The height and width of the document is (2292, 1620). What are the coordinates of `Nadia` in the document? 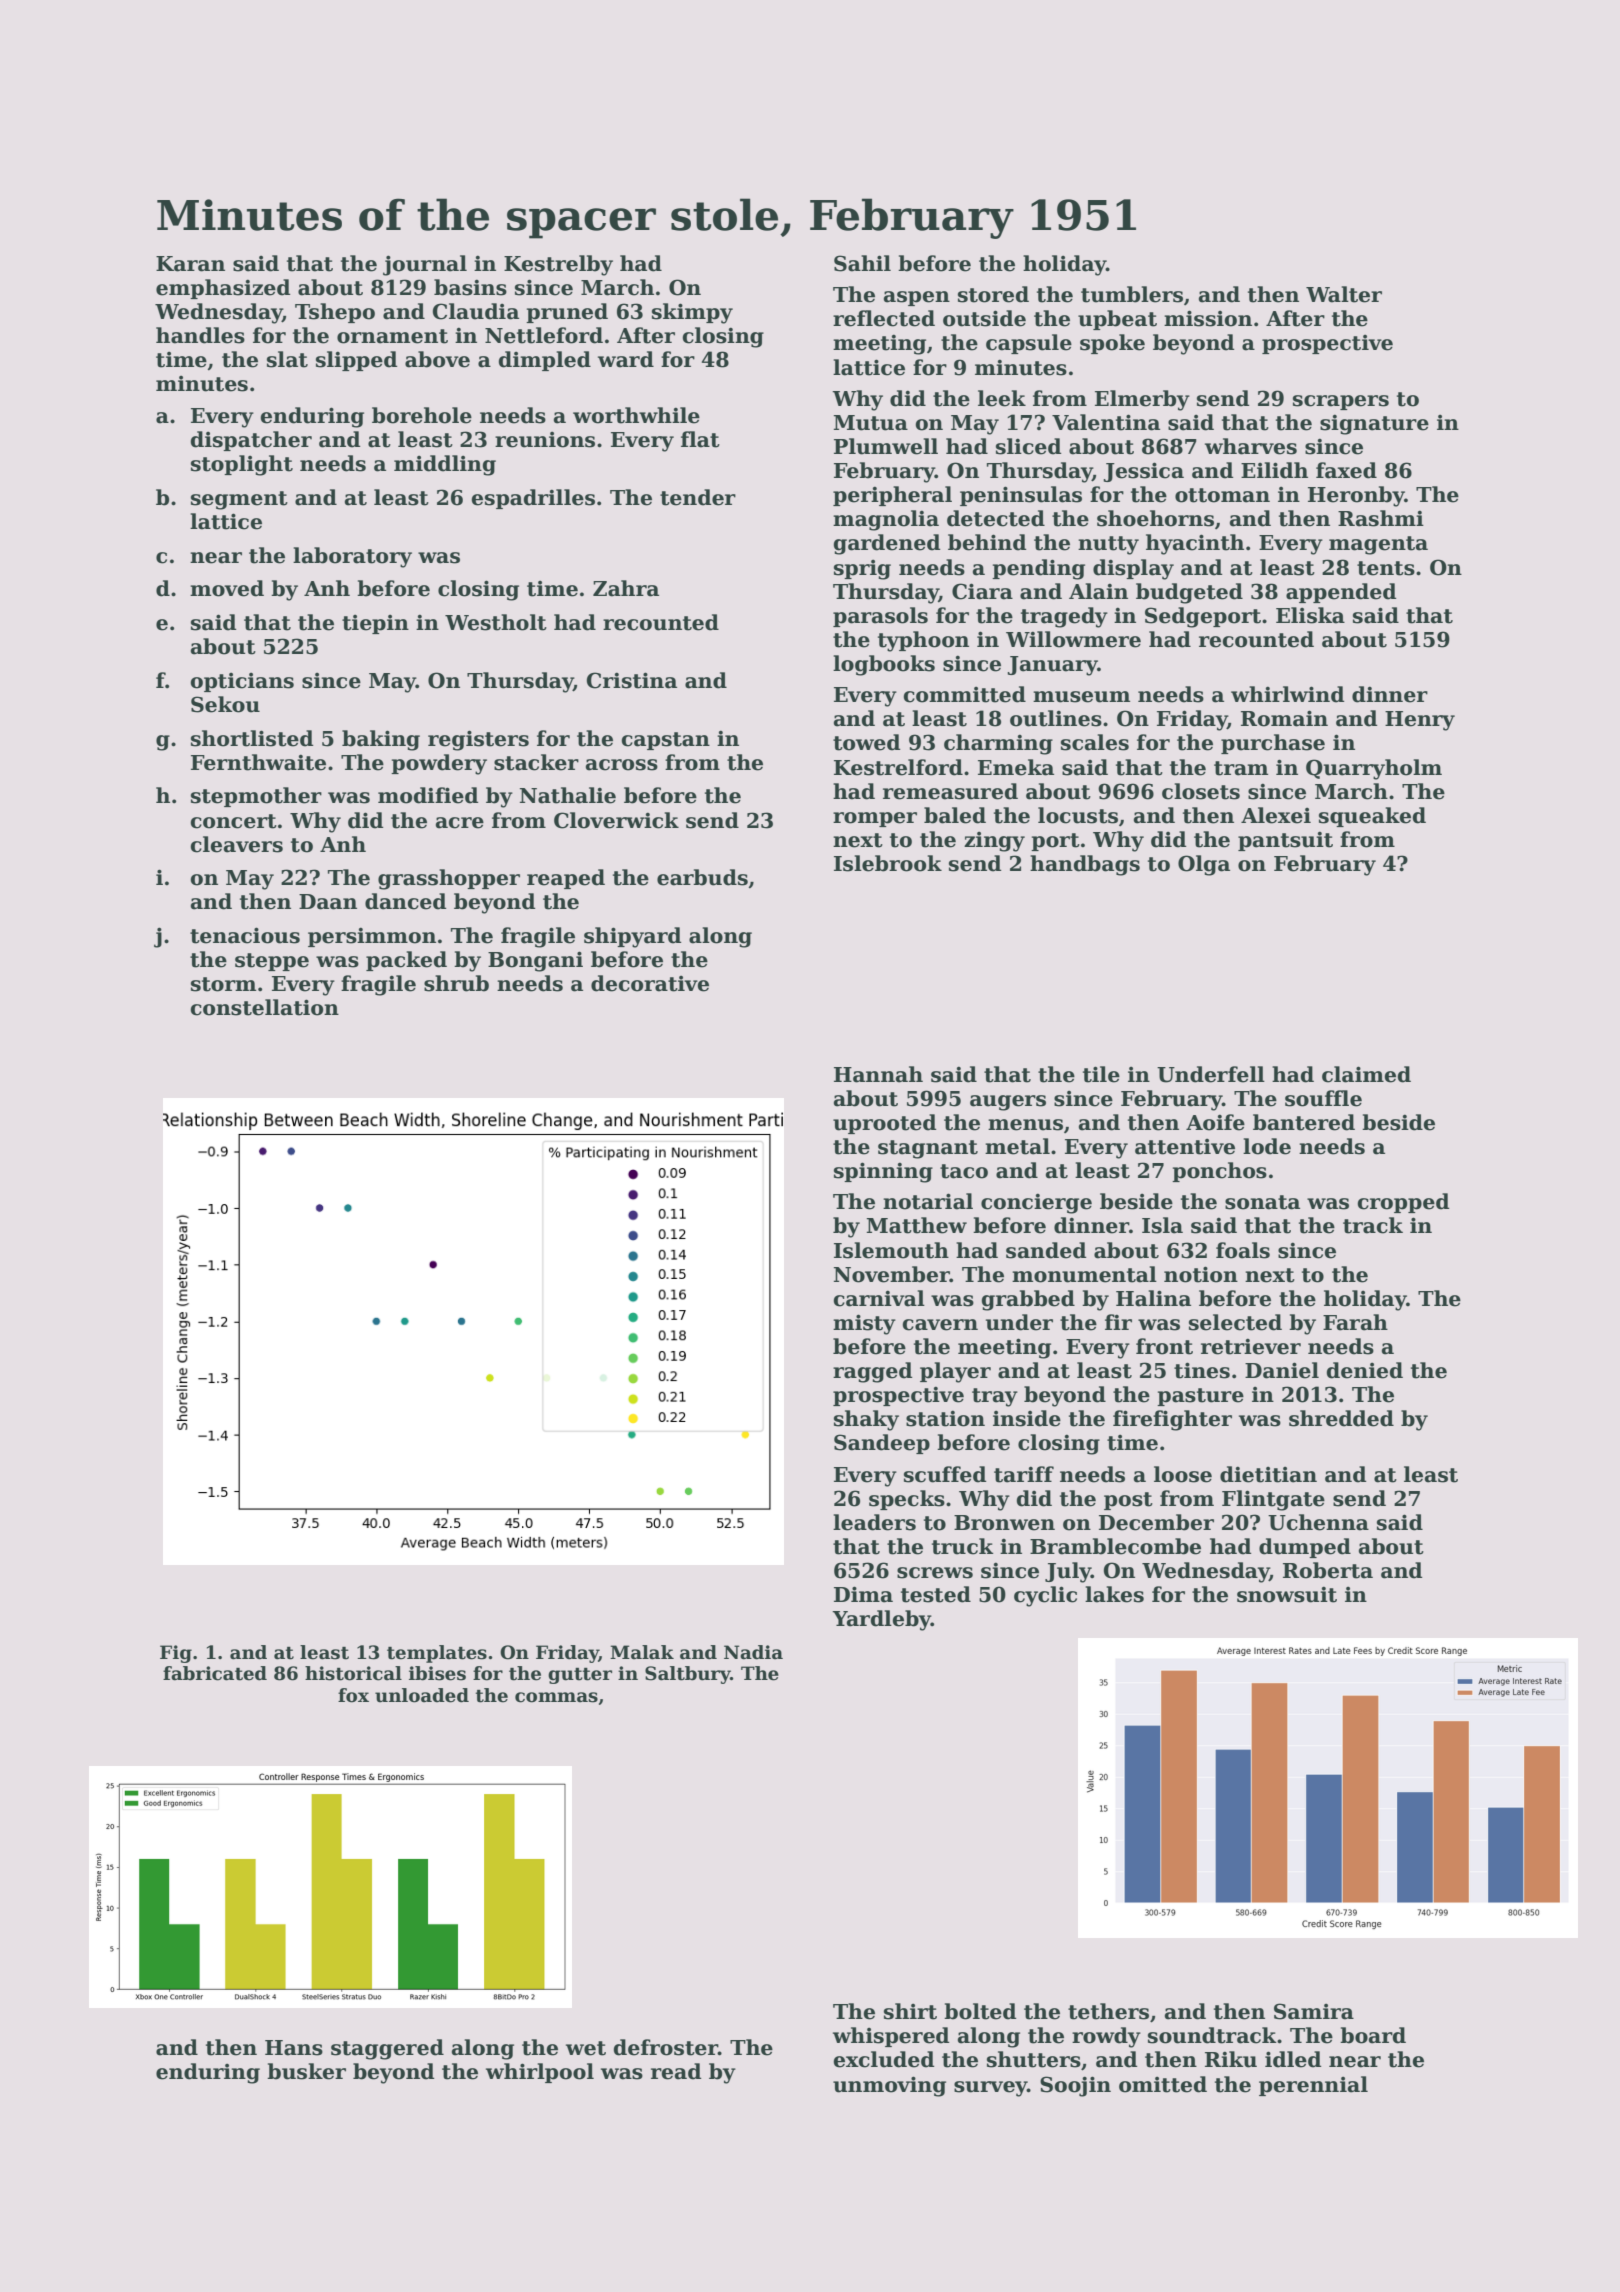 It's located at (753, 1652).
